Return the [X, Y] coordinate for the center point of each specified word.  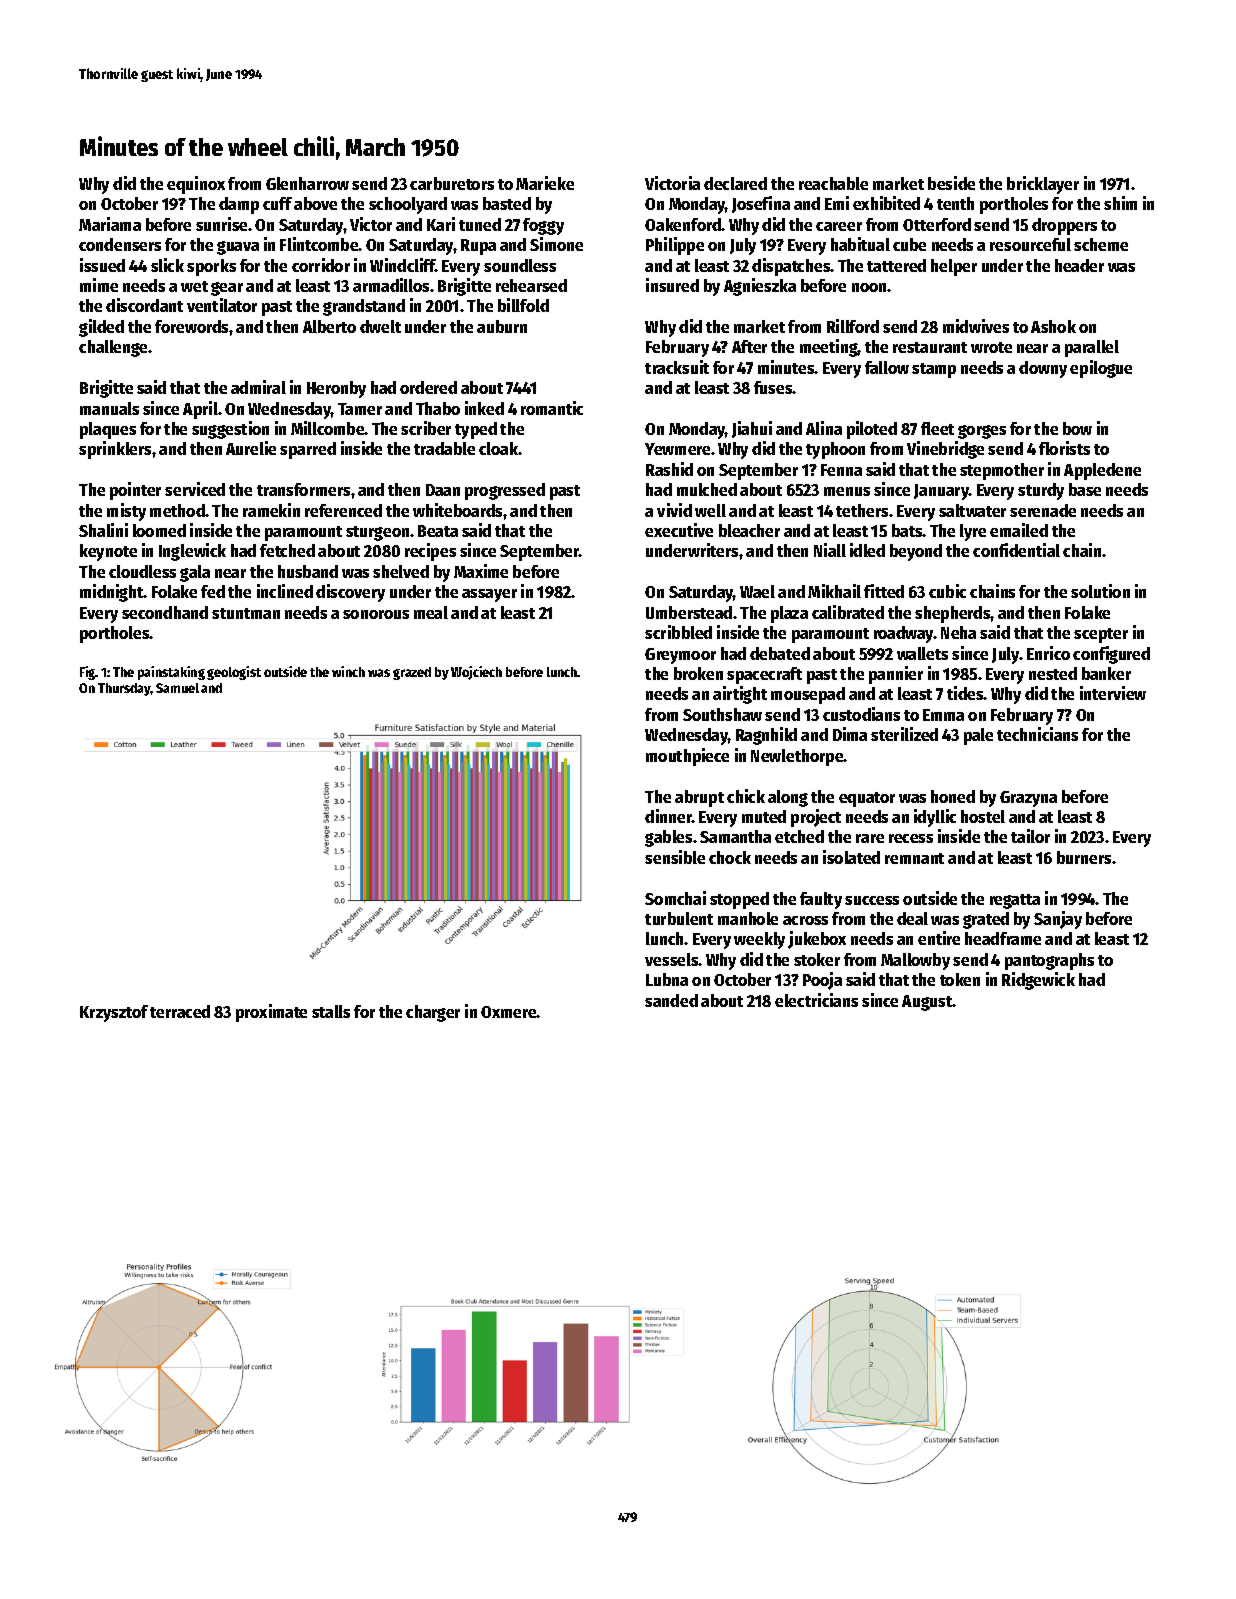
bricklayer [1043, 185]
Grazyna [1028, 799]
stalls [331, 1011]
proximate [271, 1013]
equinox [196, 185]
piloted [872, 430]
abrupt [699, 798]
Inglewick [192, 552]
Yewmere [677, 449]
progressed [505, 491]
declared [735, 183]
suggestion [230, 430]
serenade [1043, 510]
